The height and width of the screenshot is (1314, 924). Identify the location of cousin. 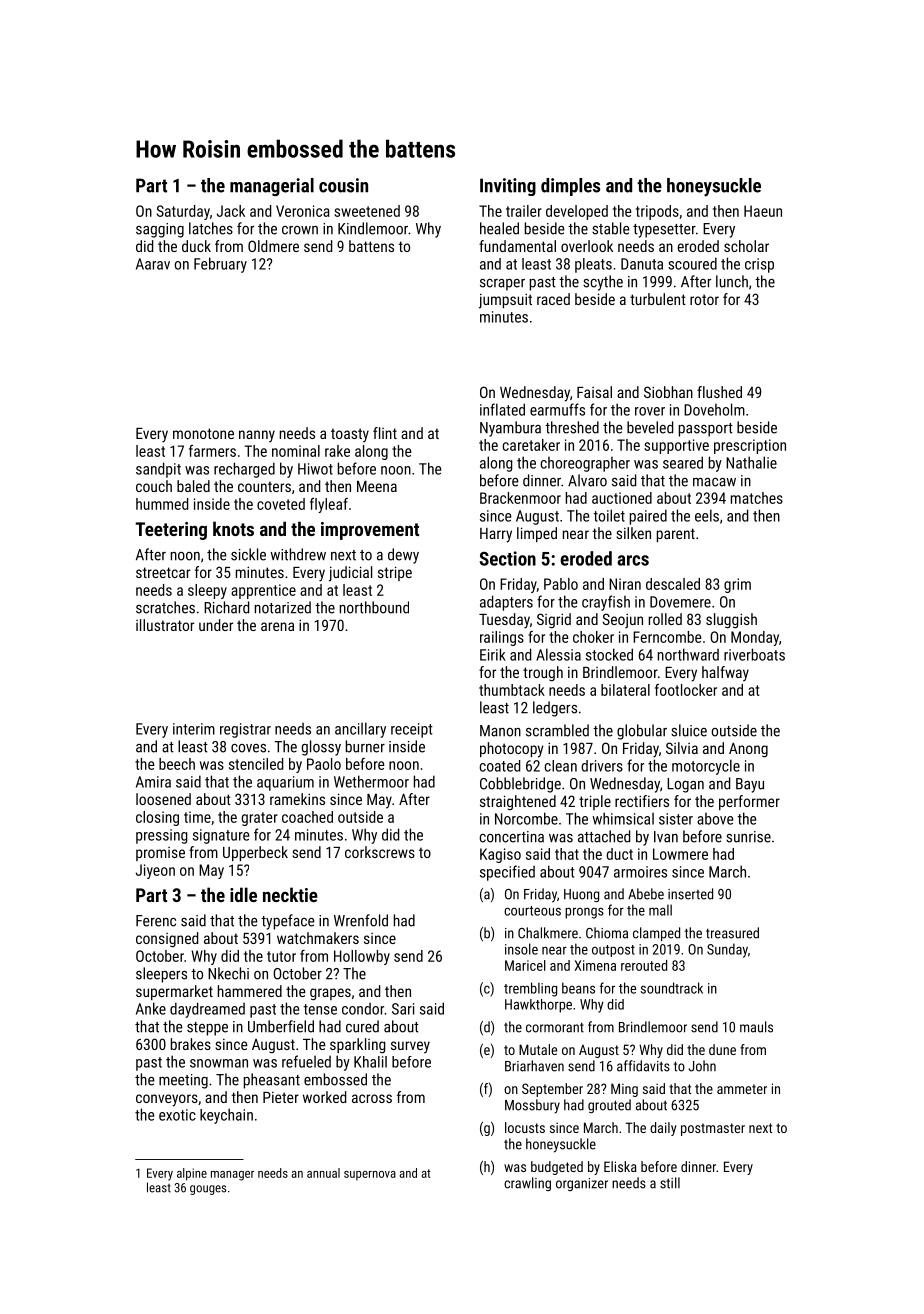
(343, 185).
